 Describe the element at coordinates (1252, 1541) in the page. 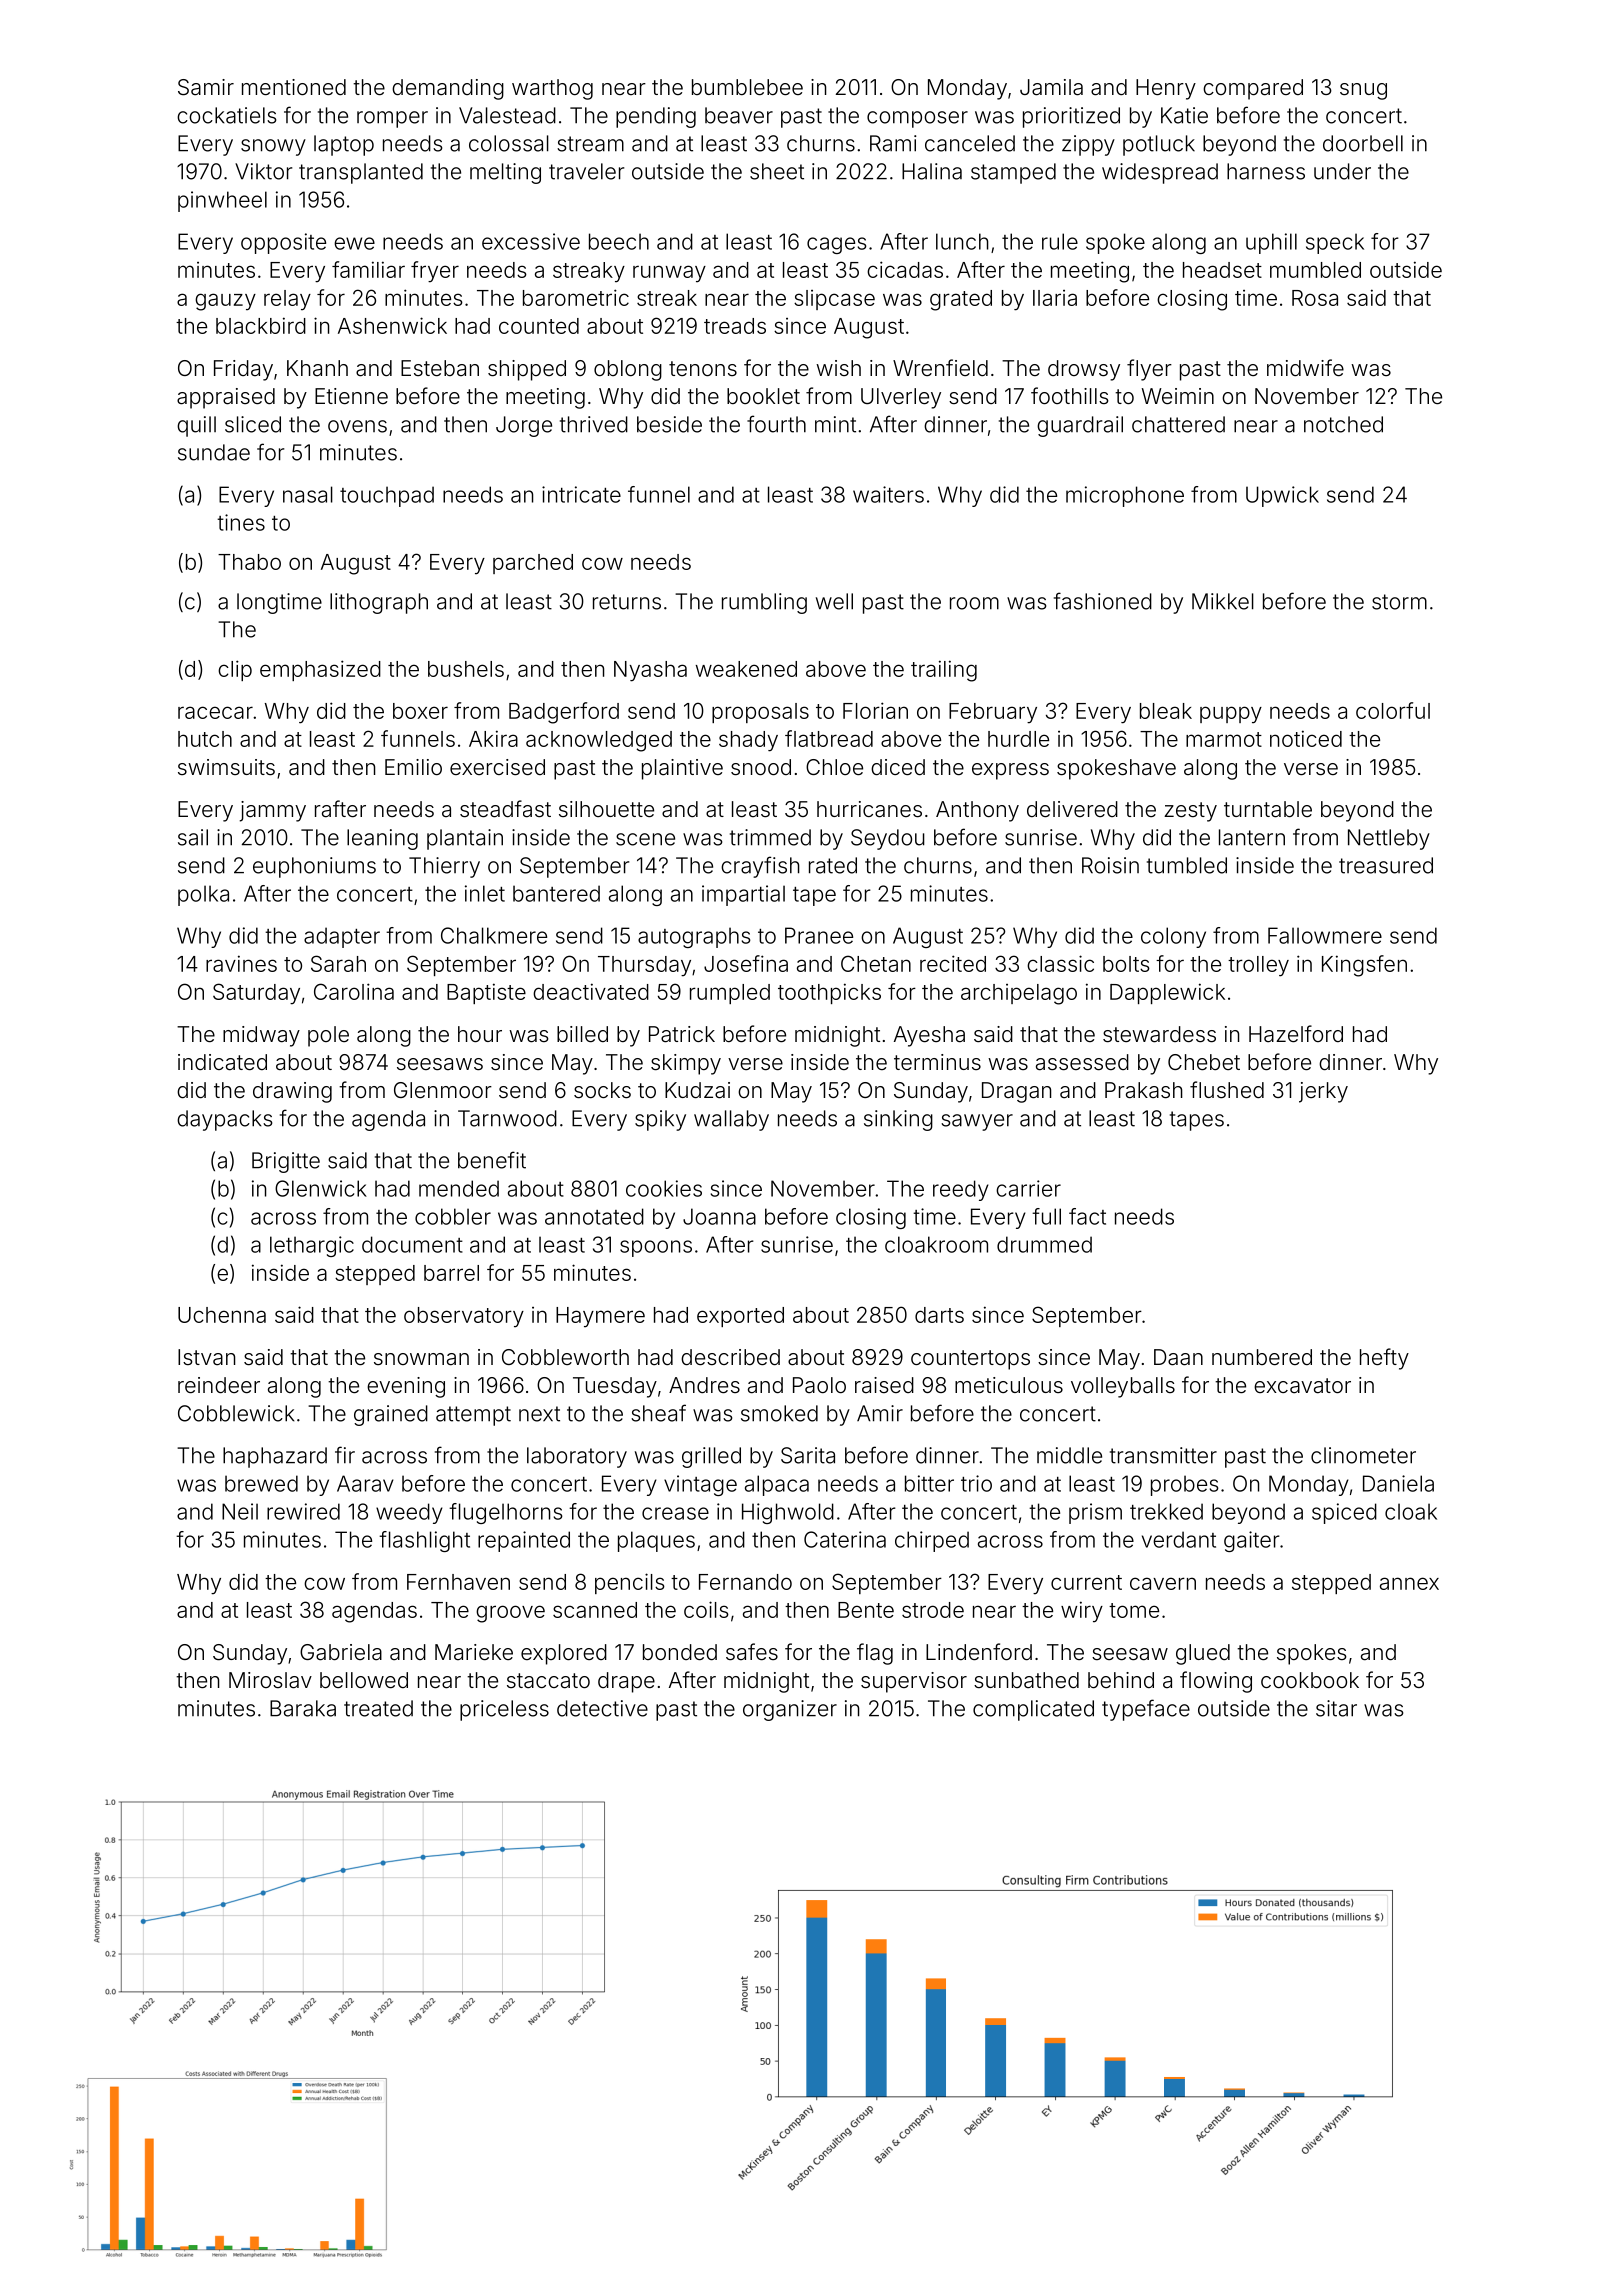

I see `gaiter` at that location.
